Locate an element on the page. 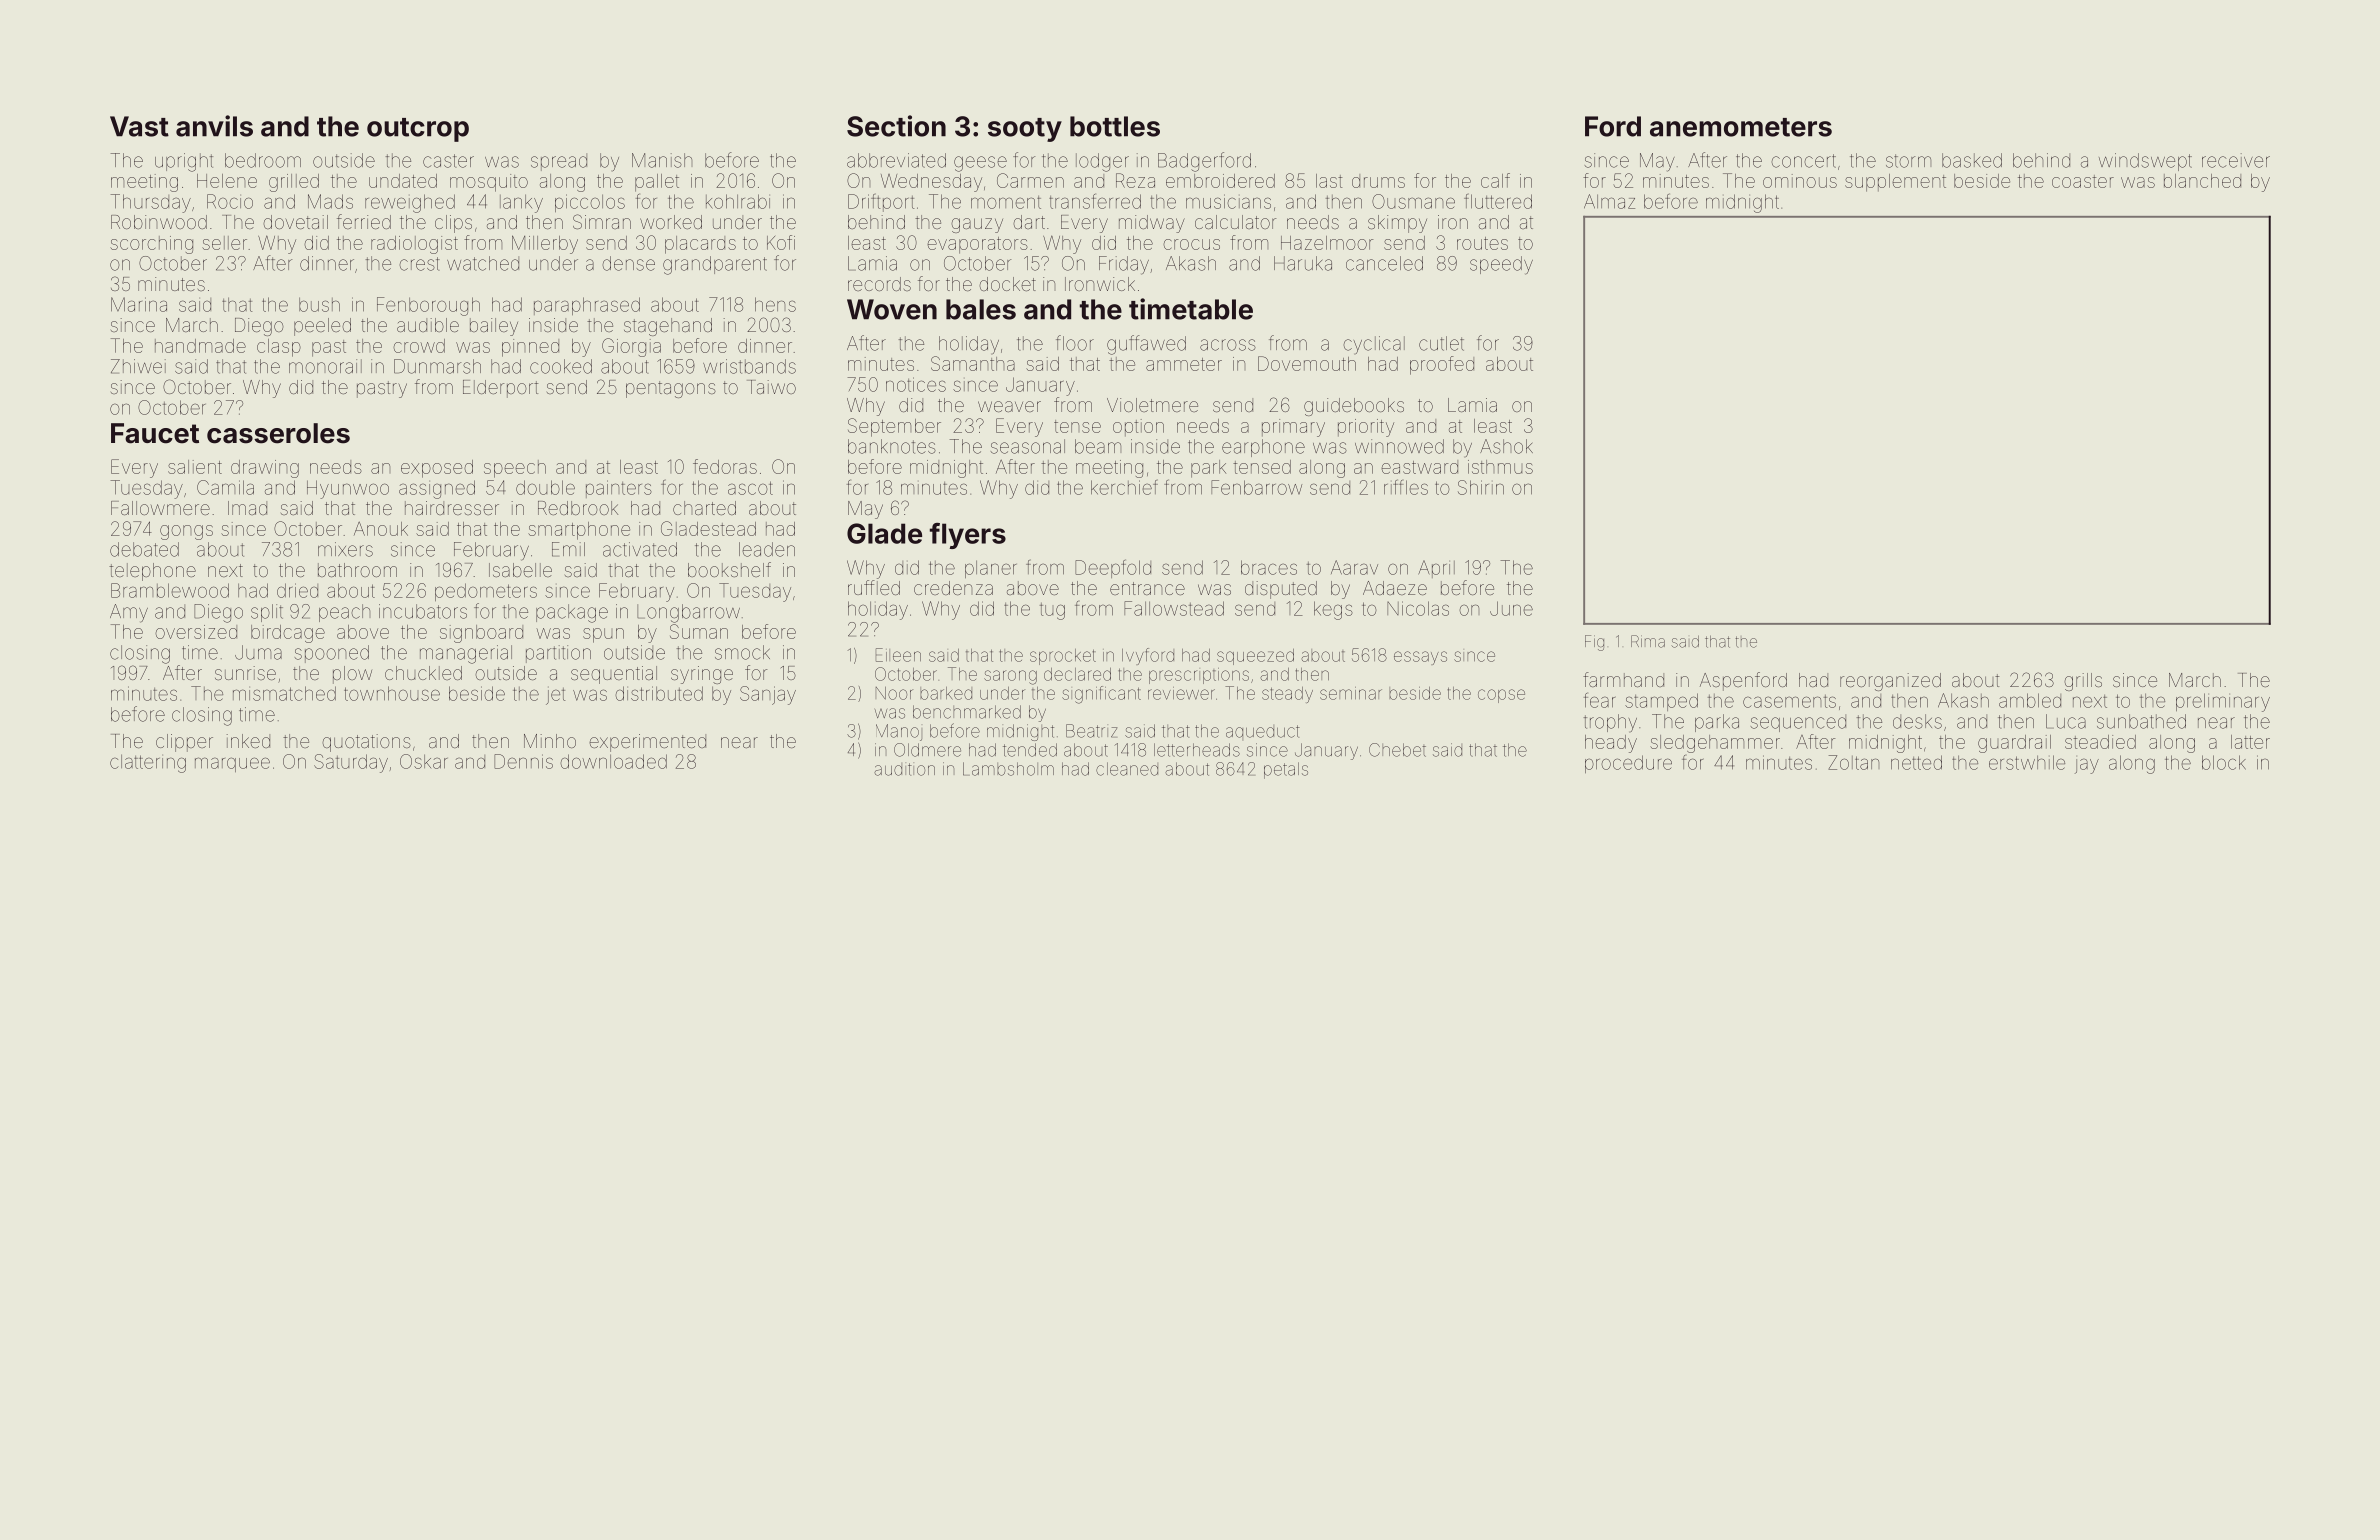  grills is located at coordinates (2083, 682).
